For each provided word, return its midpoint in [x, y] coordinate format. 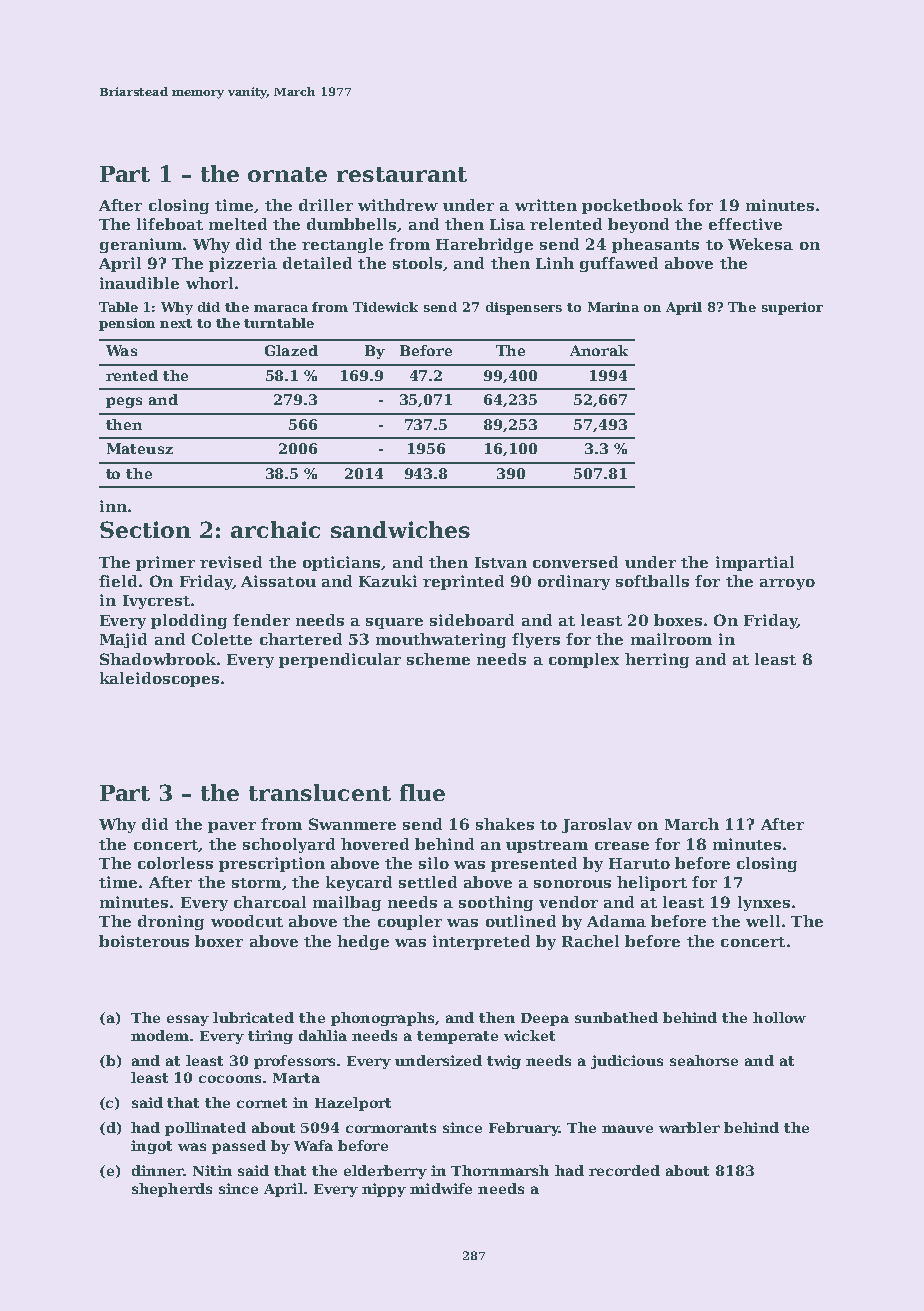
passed [239, 1147]
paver [232, 827]
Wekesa [760, 244]
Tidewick [385, 307]
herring [657, 660]
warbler [689, 1127]
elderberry [385, 1172]
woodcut [247, 921]
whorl [209, 283]
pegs [124, 402]
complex [584, 660]
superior [792, 308]
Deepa [545, 1019]
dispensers [524, 308]
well [763, 921]
